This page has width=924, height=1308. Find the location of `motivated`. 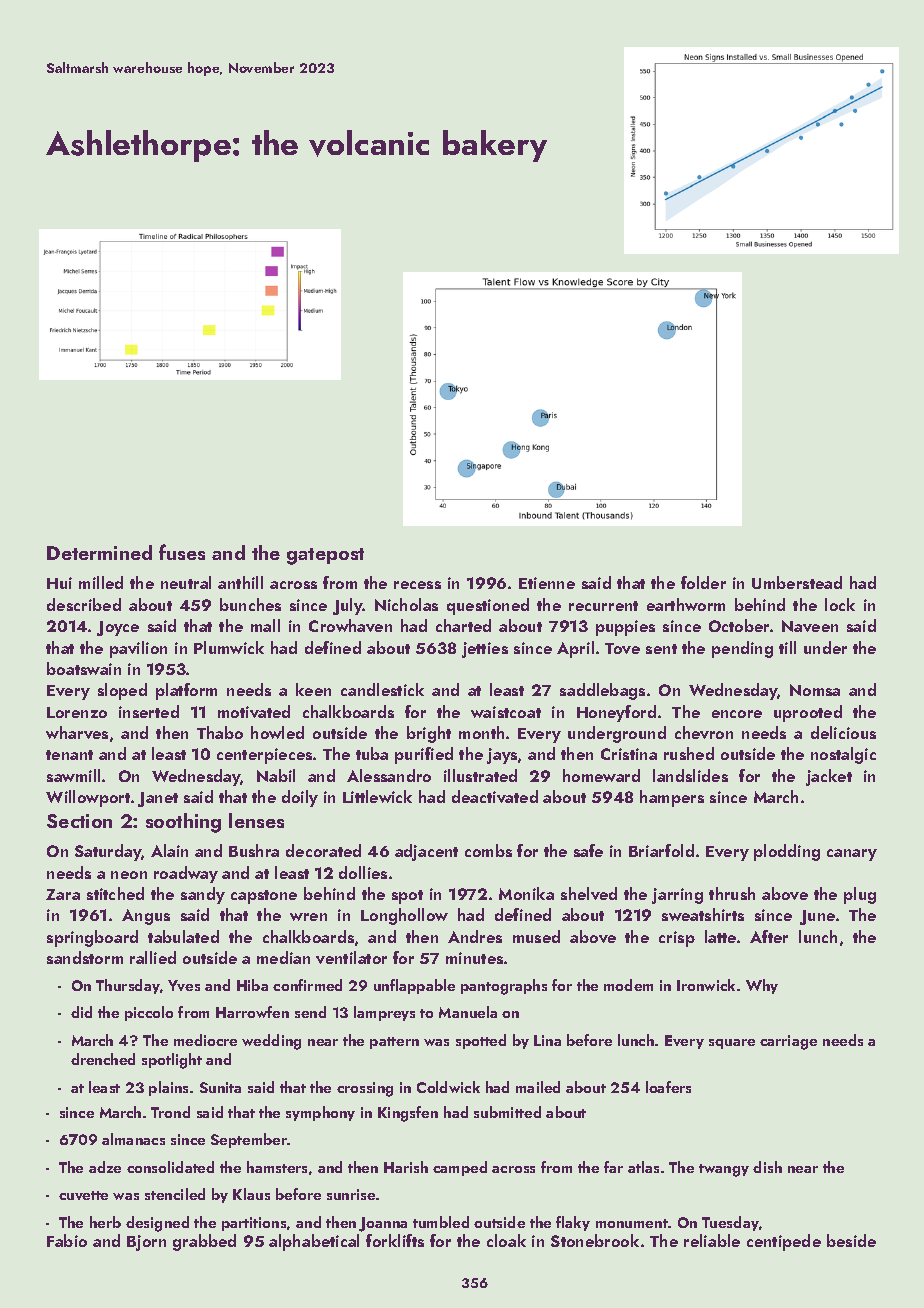

motivated is located at coordinates (254, 711).
